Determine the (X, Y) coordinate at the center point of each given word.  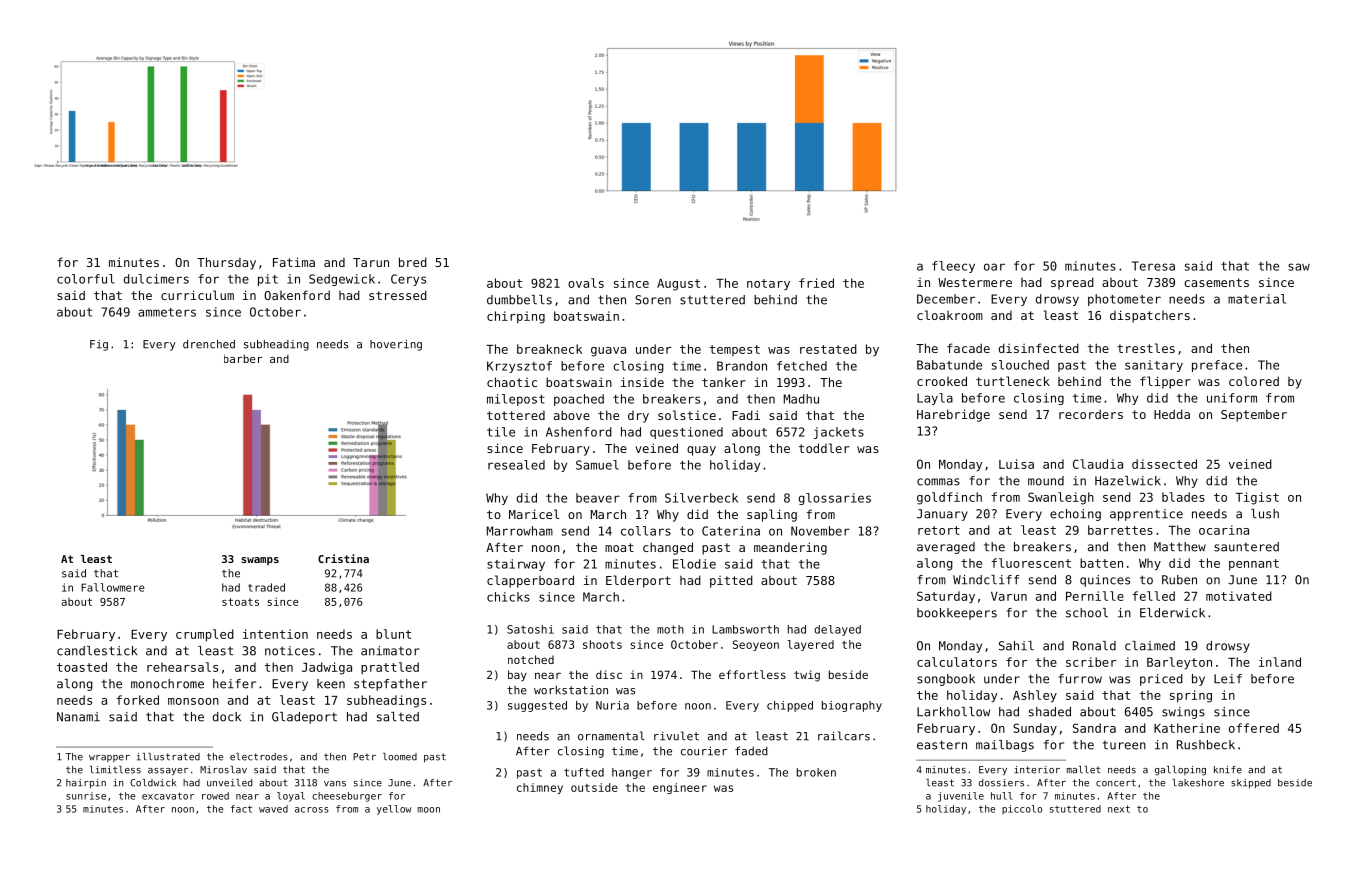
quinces (1105, 581)
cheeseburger (347, 797)
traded (266, 587)
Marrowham (520, 531)
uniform (1232, 398)
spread (1072, 283)
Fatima (294, 262)
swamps (260, 561)
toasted (82, 667)
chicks (508, 597)
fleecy (953, 267)
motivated (1239, 596)
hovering (396, 345)
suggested (537, 706)
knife (1228, 770)
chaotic (512, 382)
